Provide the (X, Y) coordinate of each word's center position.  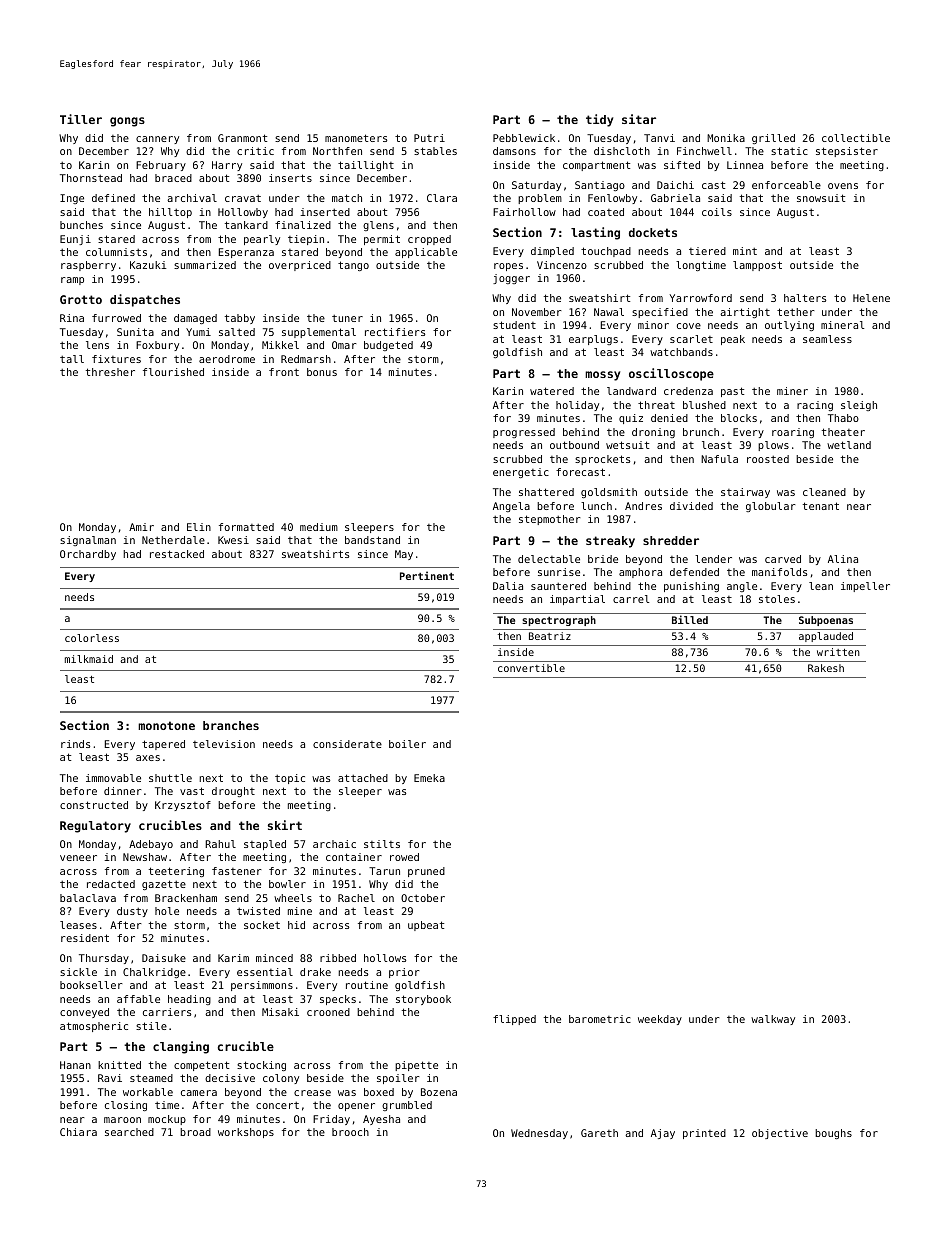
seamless (827, 339)
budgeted (388, 346)
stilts (382, 844)
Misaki (280, 1012)
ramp (72, 281)
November (537, 312)
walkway (773, 1020)
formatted (246, 527)
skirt (285, 825)
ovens (843, 186)
